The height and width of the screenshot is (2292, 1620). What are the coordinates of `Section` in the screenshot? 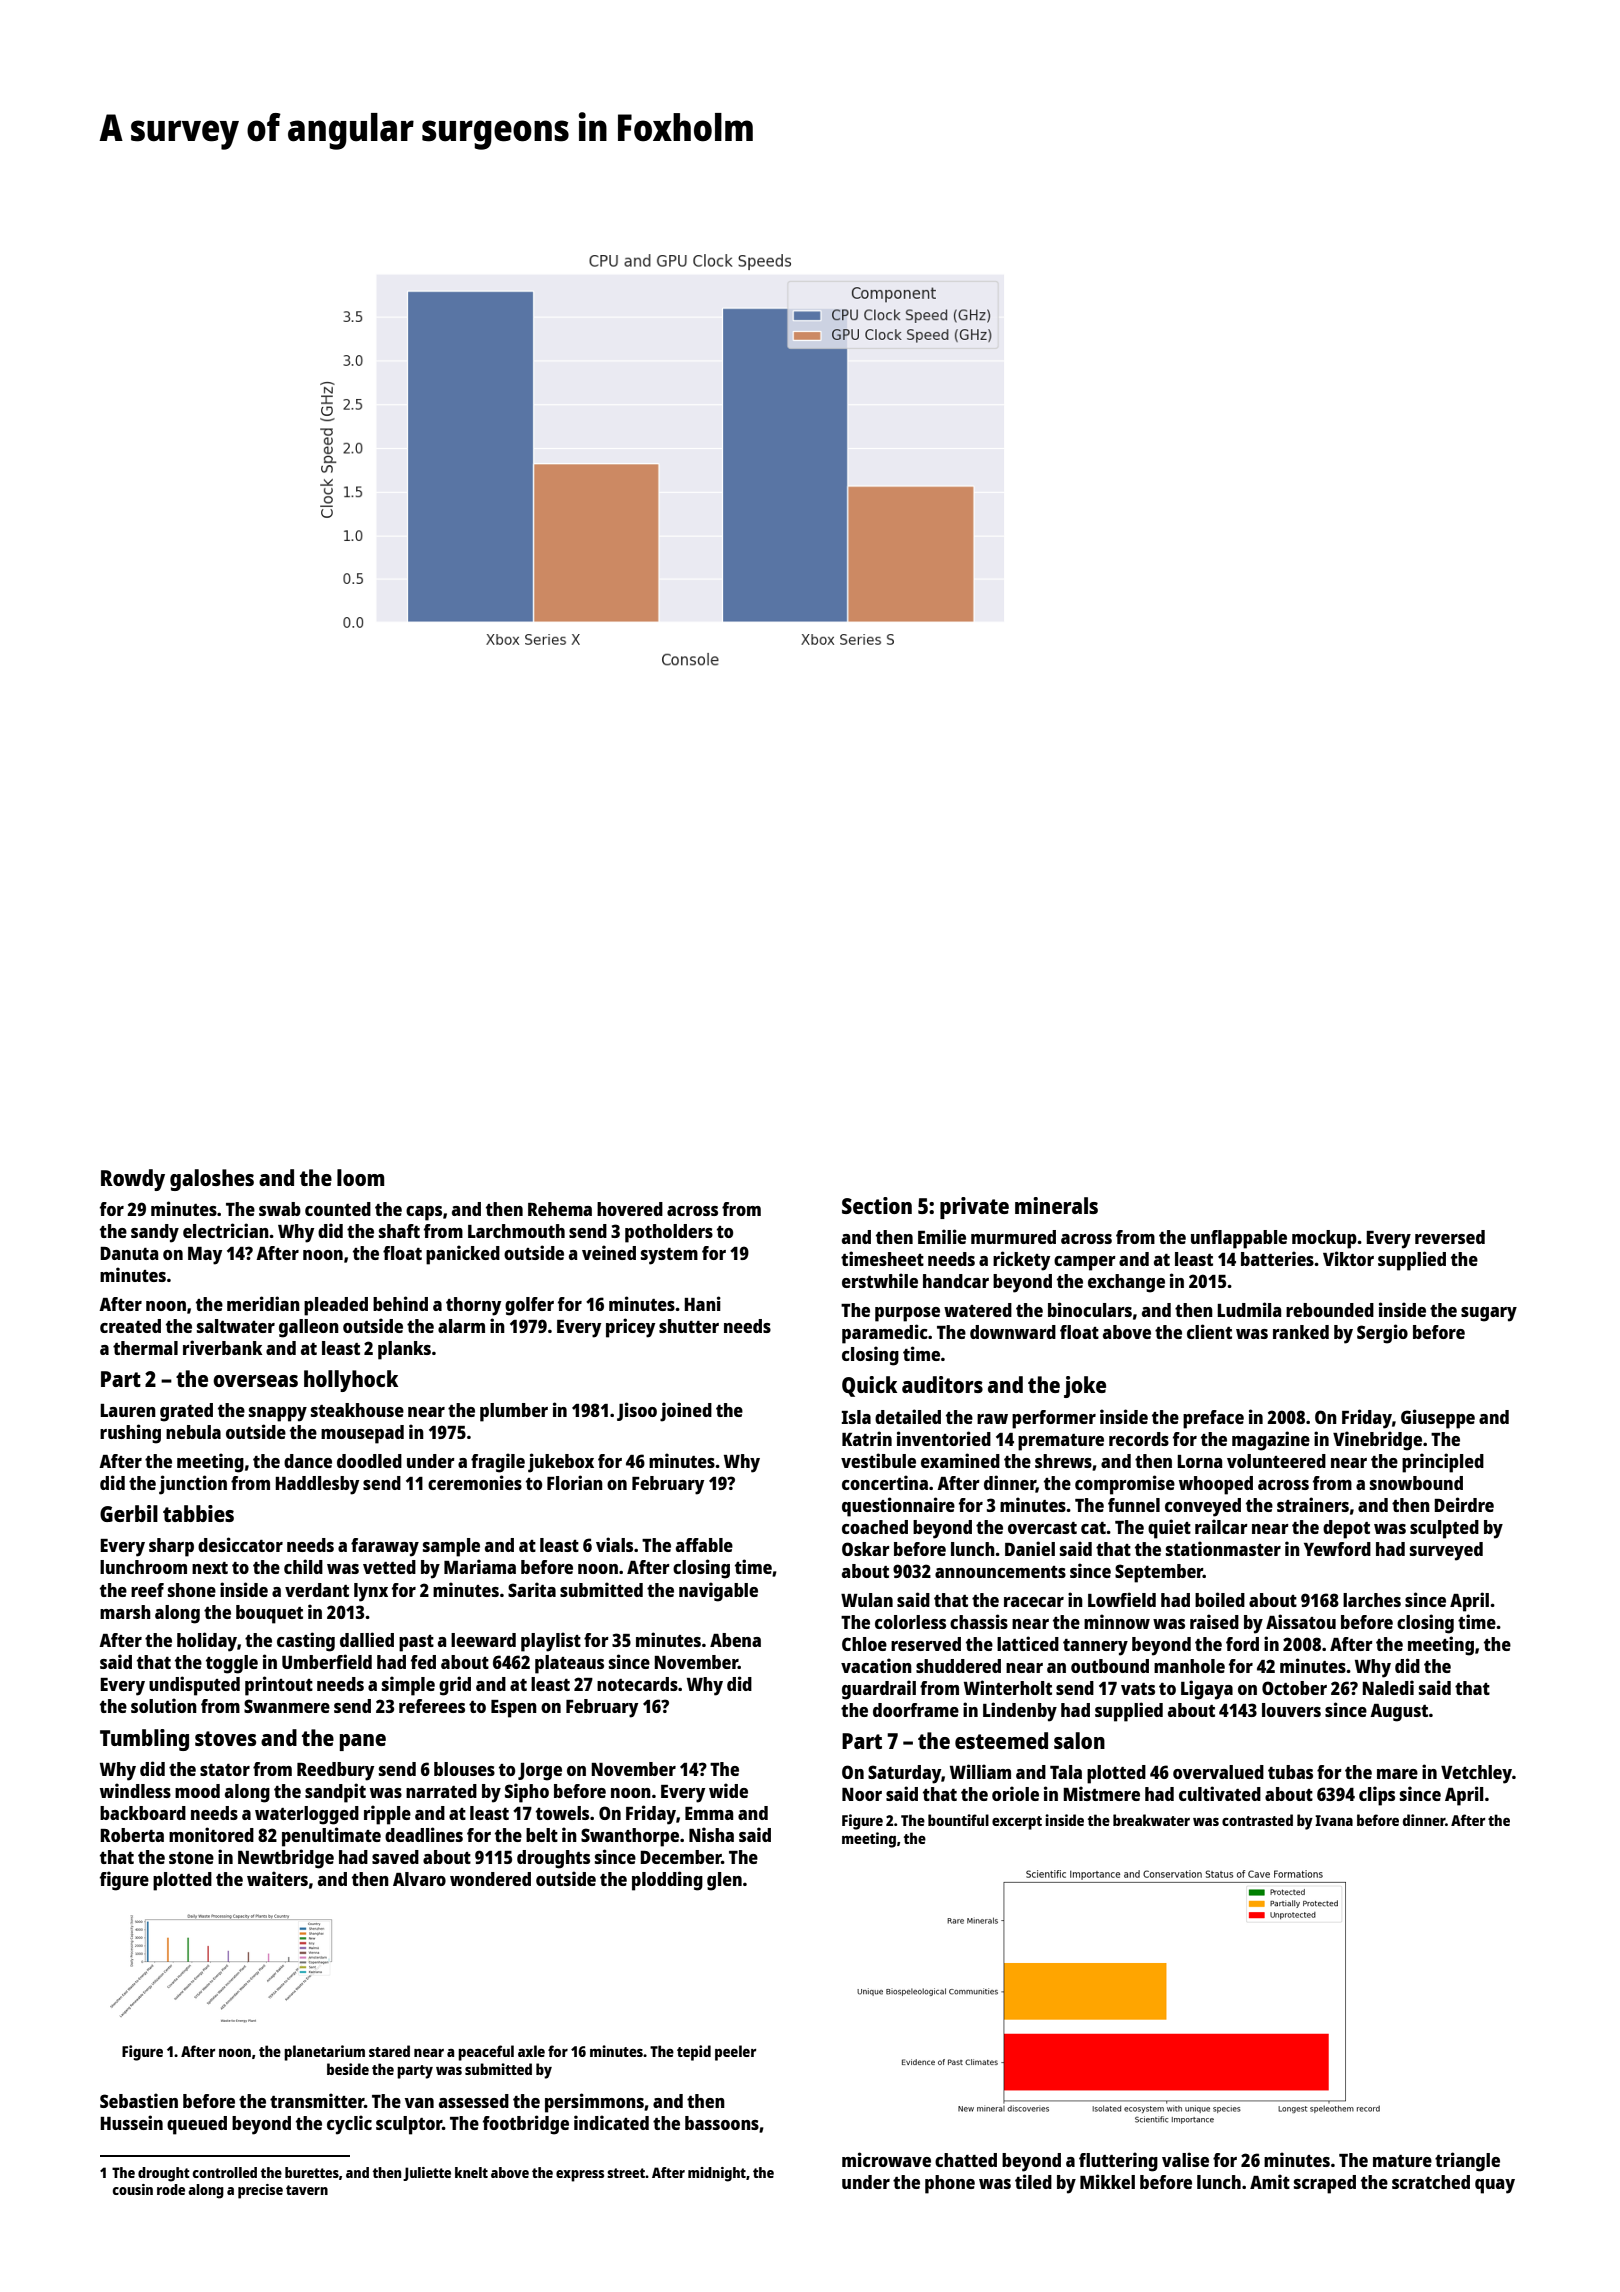 It's located at (877, 1205).
